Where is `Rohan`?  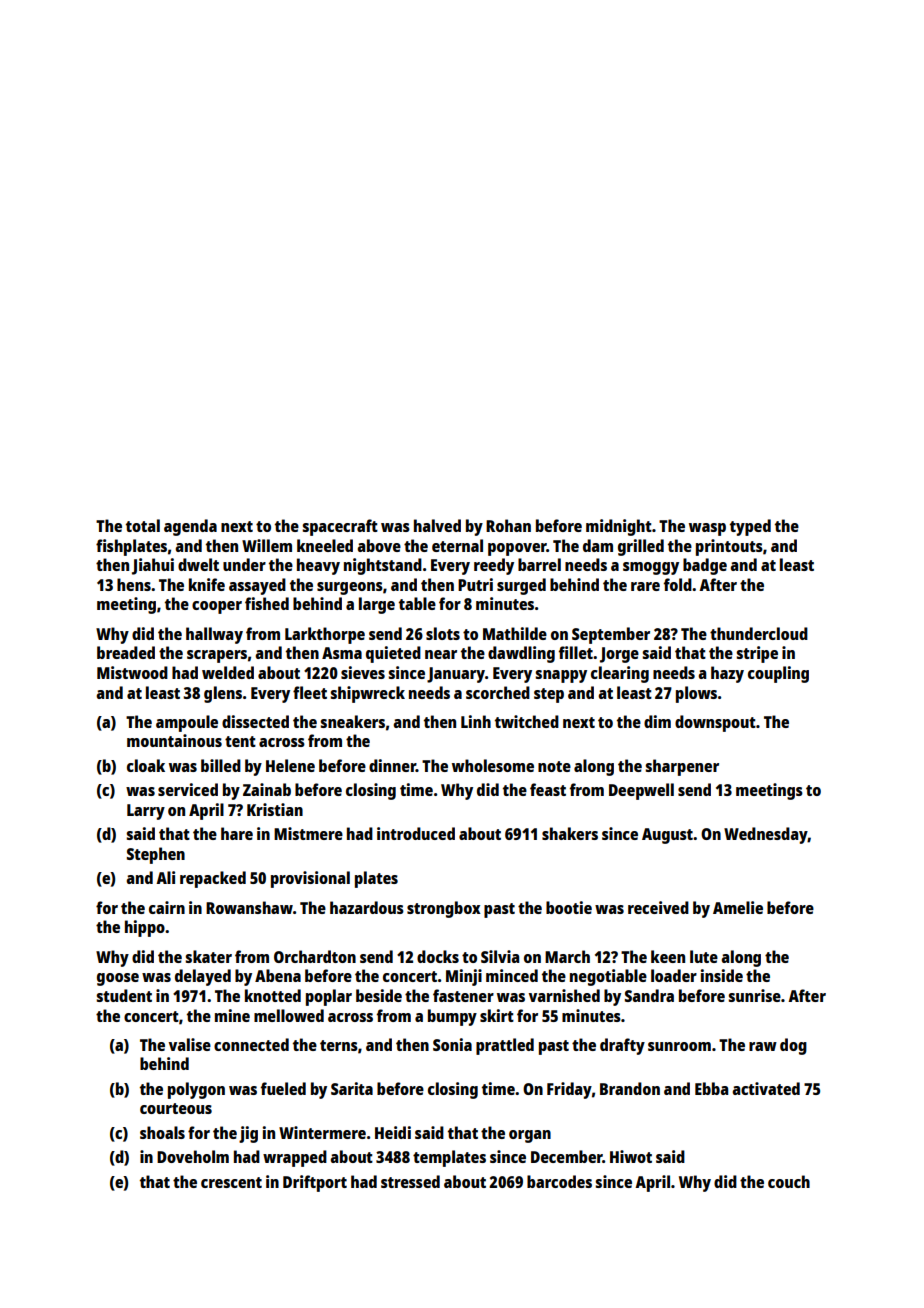 Rohan is located at coordinates (508, 525).
